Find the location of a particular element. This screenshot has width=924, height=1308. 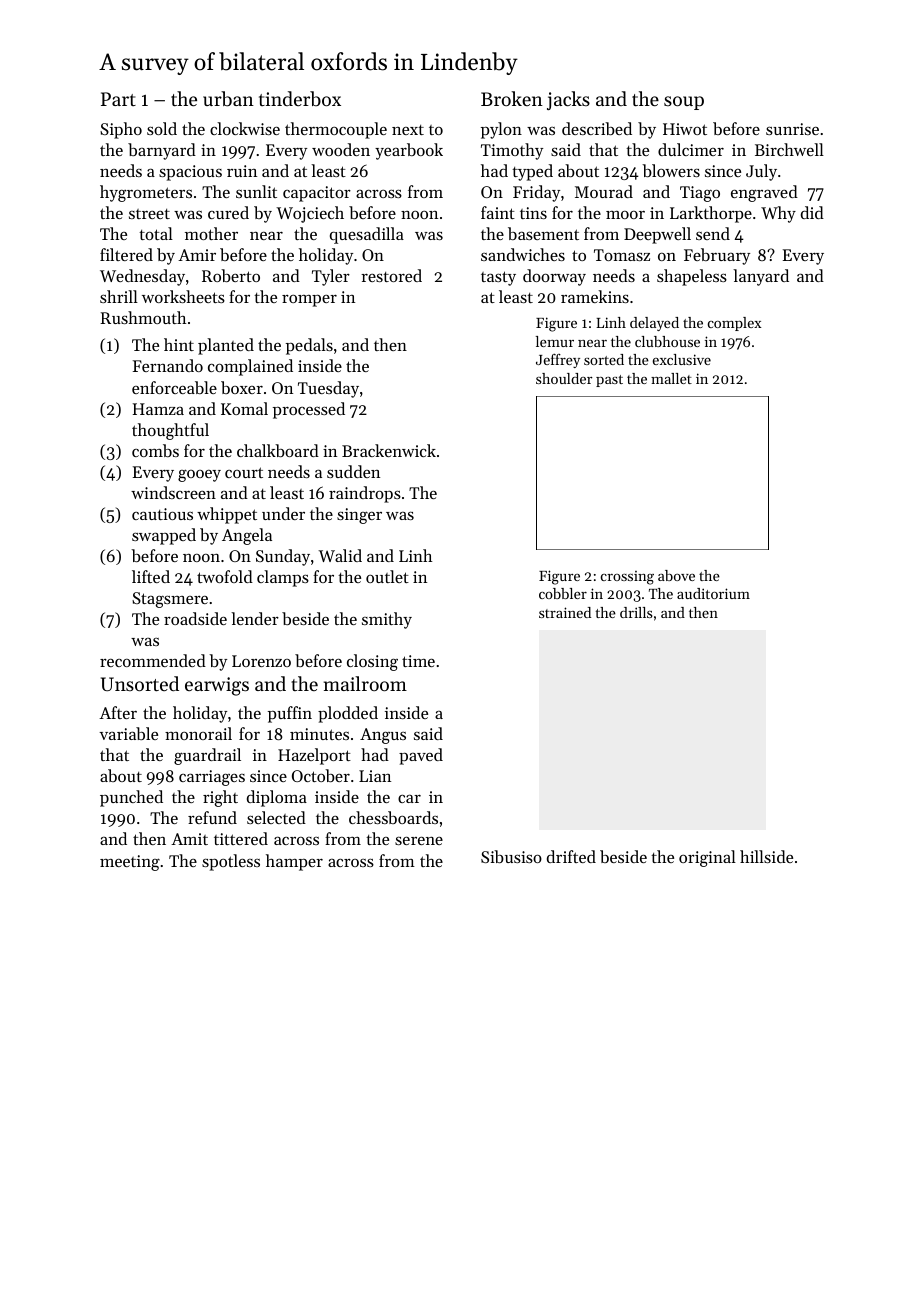

chessboards is located at coordinates (393, 817).
